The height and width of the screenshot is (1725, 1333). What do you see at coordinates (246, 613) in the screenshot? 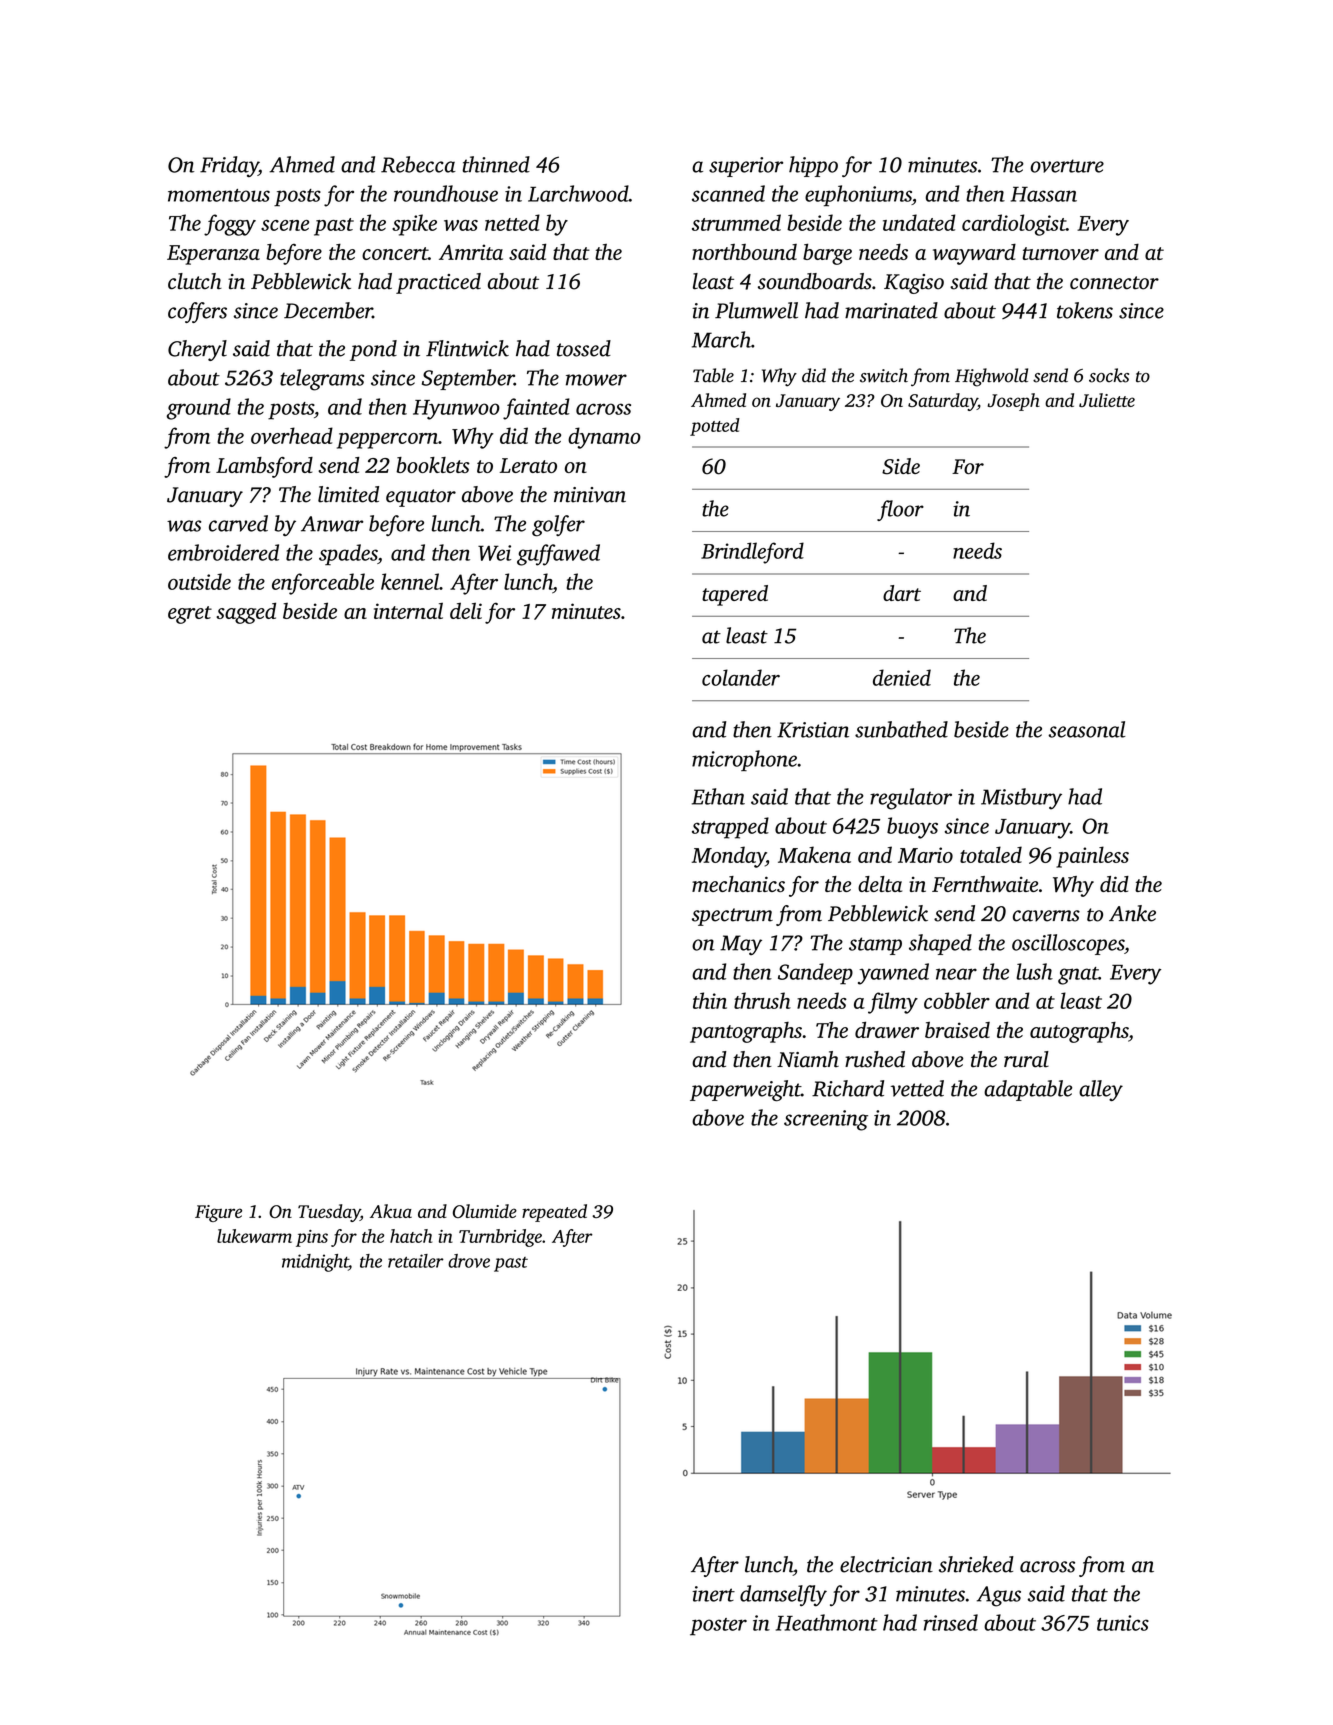
I see `sagged` at bounding box center [246, 613].
